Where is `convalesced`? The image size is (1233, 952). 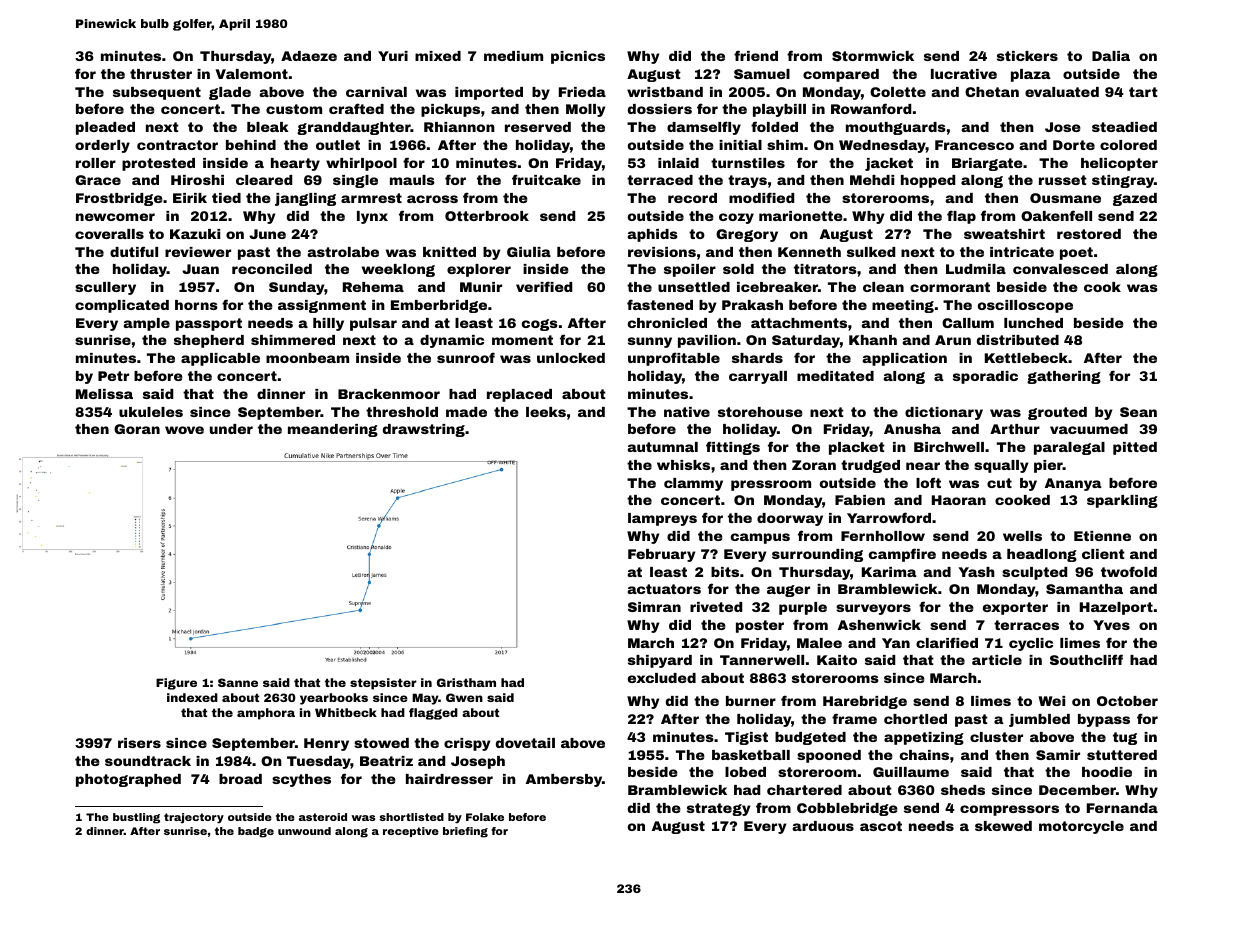
convalesced is located at coordinates (1060, 269).
